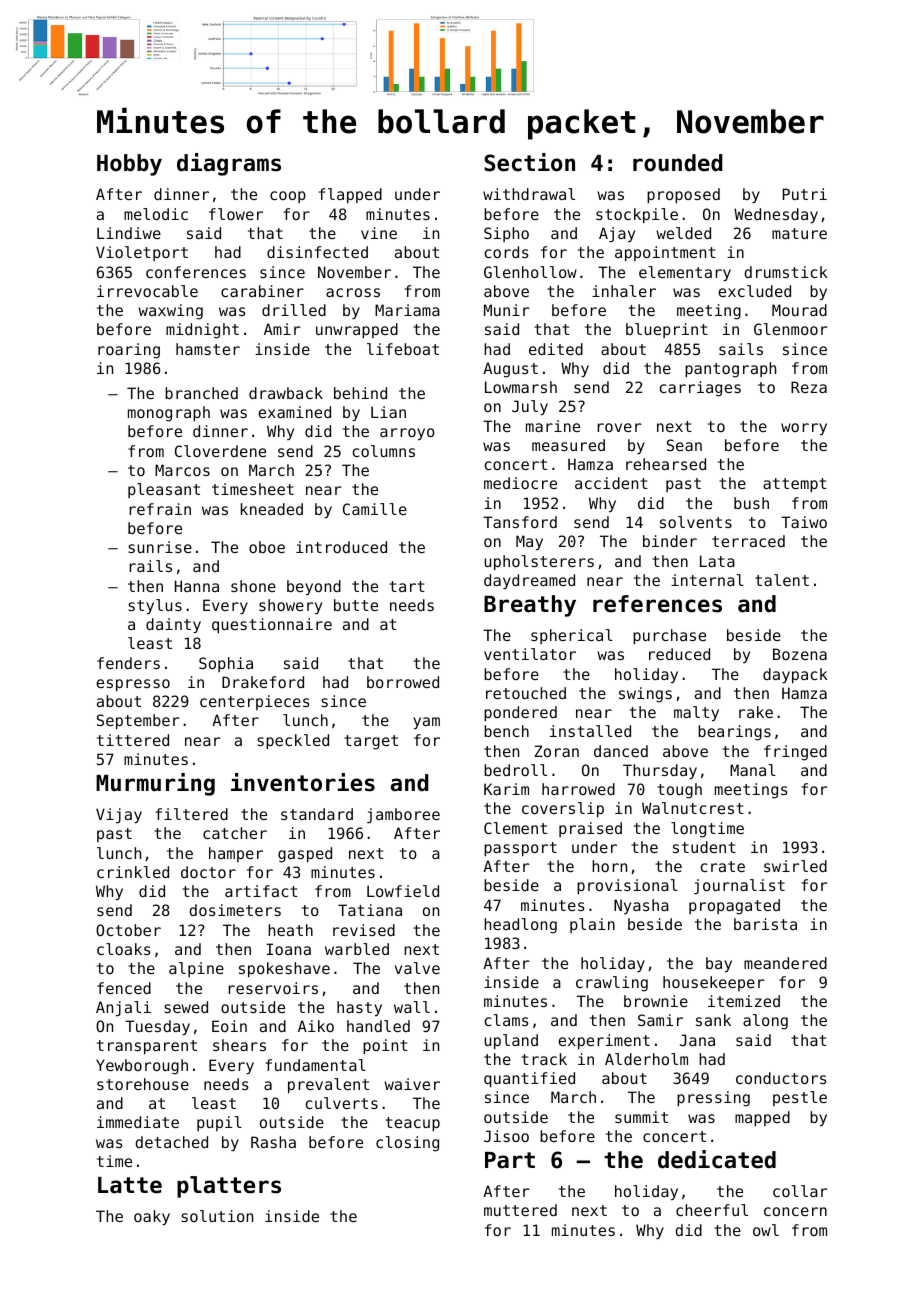  What do you see at coordinates (267, 547) in the screenshot?
I see `oboe` at bounding box center [267, 547].
